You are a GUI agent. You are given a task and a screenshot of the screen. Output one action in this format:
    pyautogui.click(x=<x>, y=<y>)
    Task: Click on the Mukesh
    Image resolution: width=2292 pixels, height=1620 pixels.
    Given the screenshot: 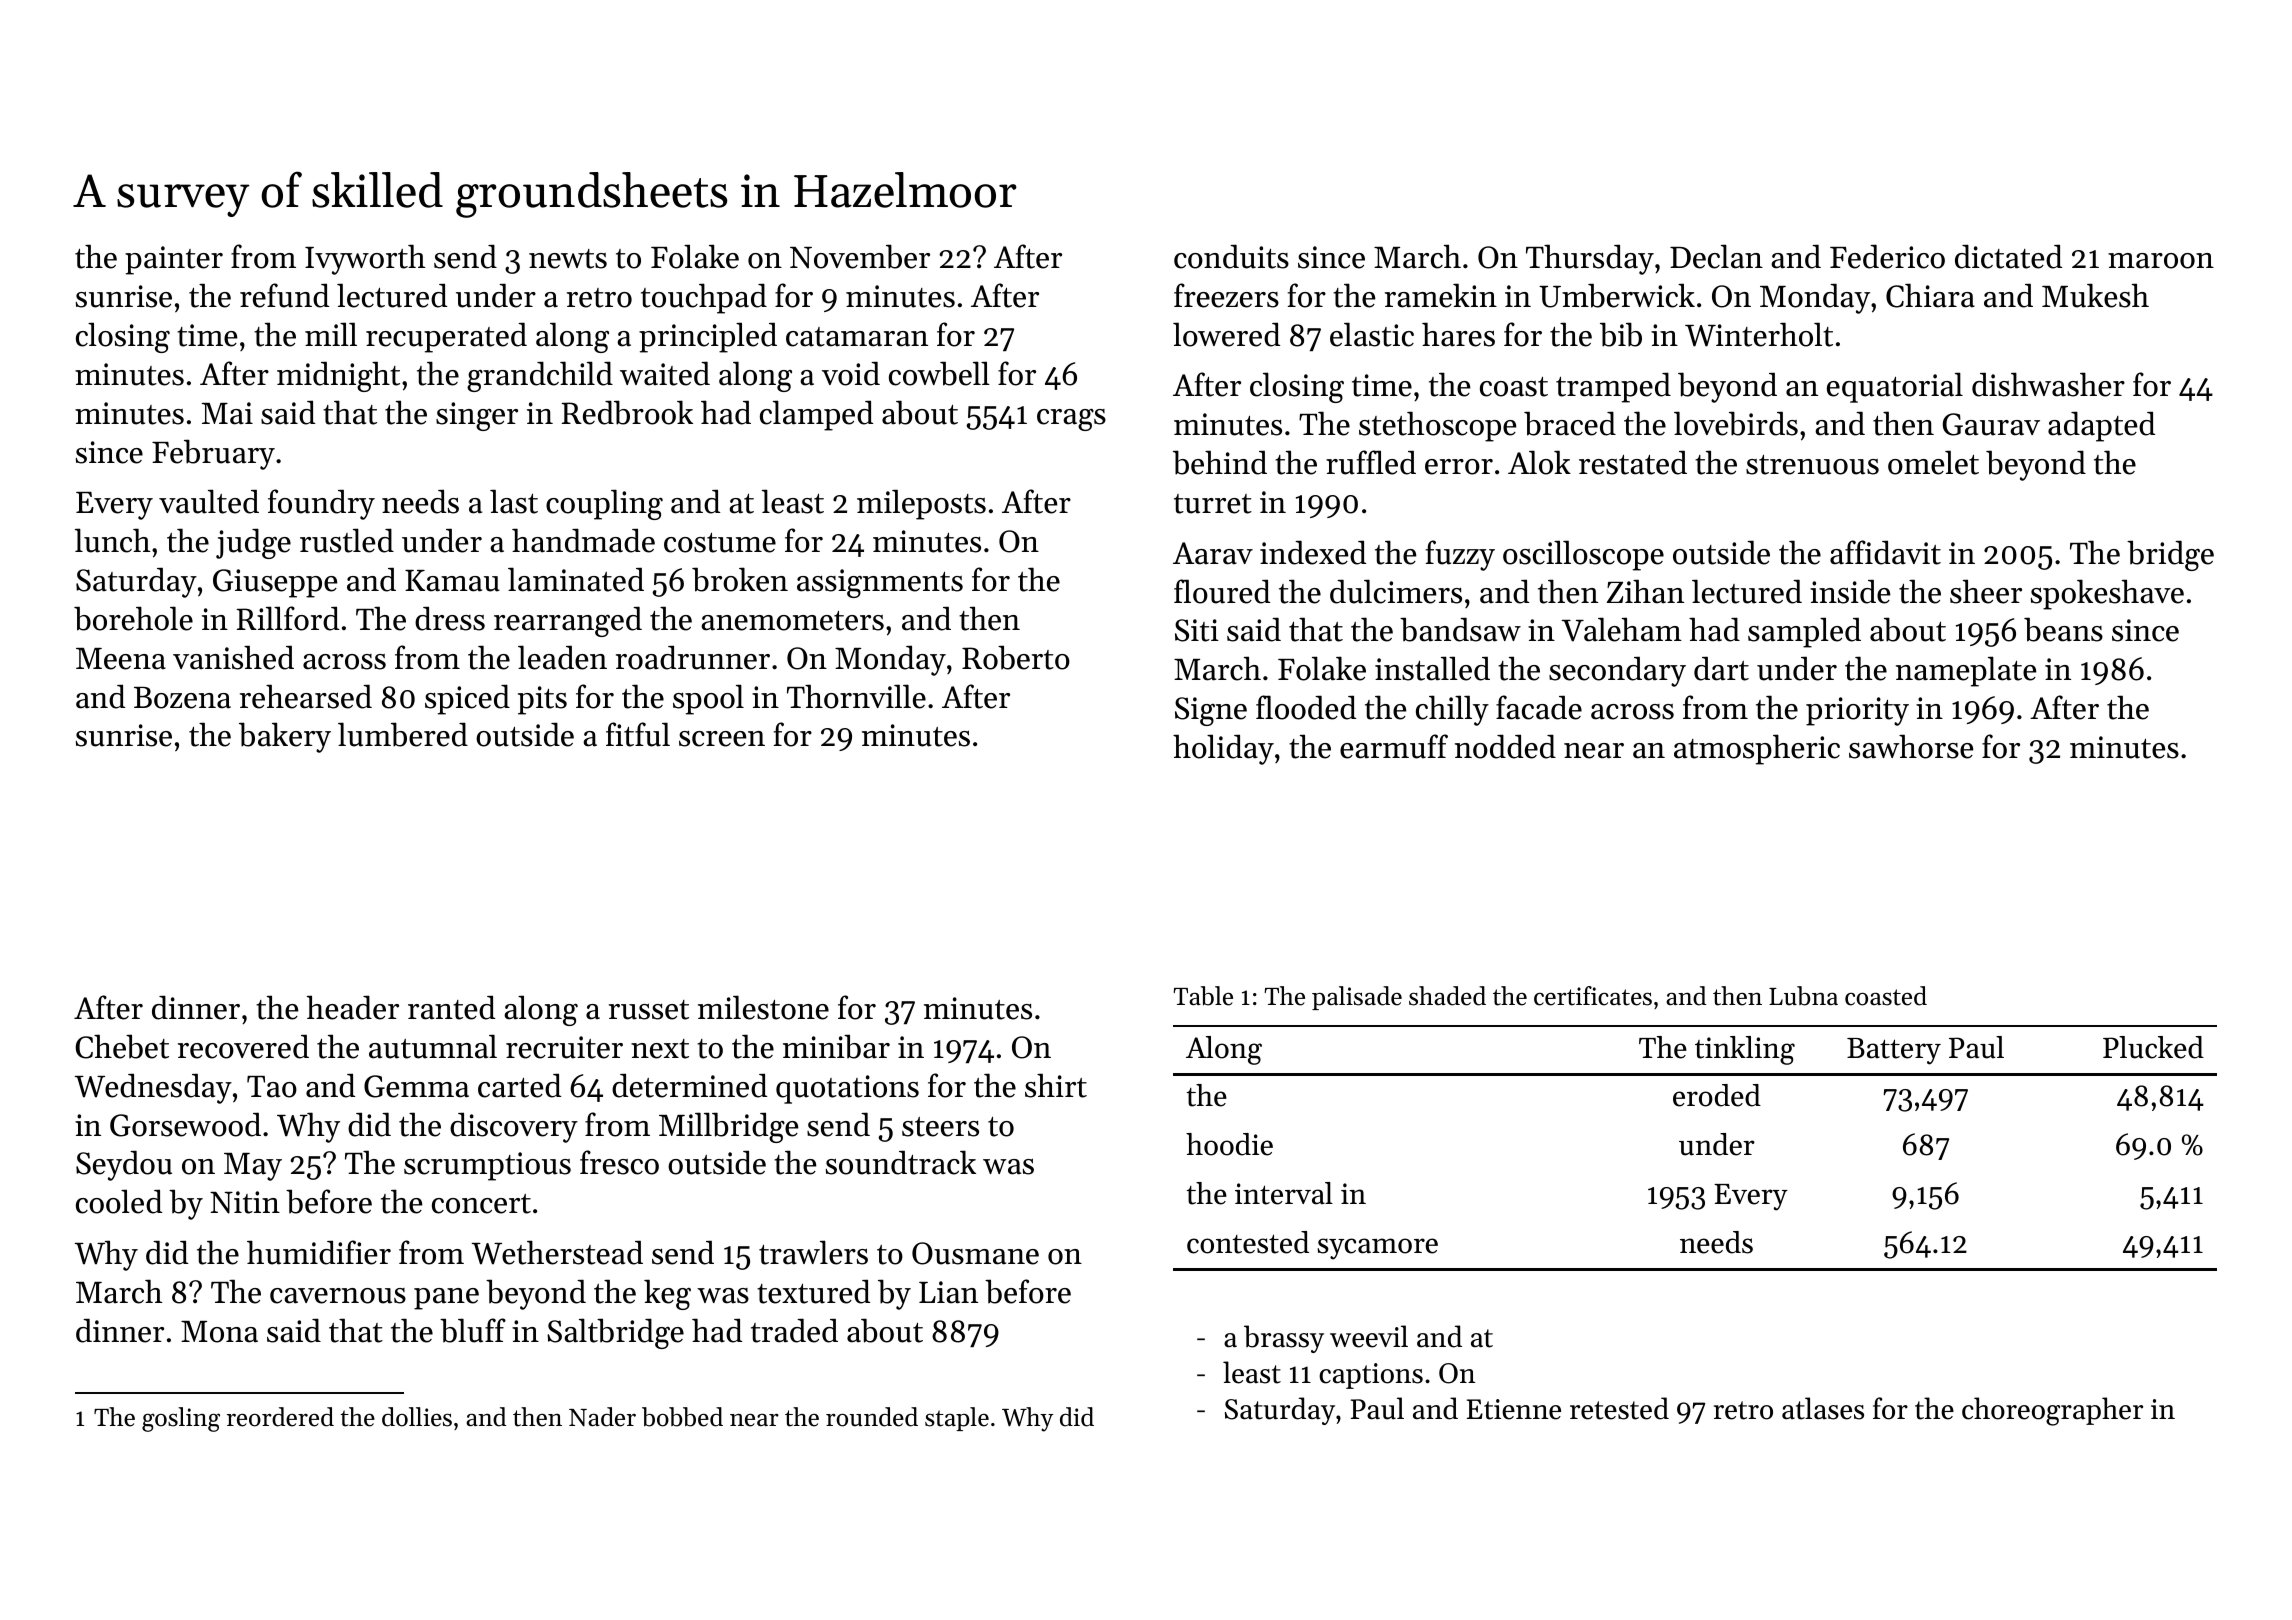 What is the action you would take?
    pyautogui.click(x=2095, y=295)
